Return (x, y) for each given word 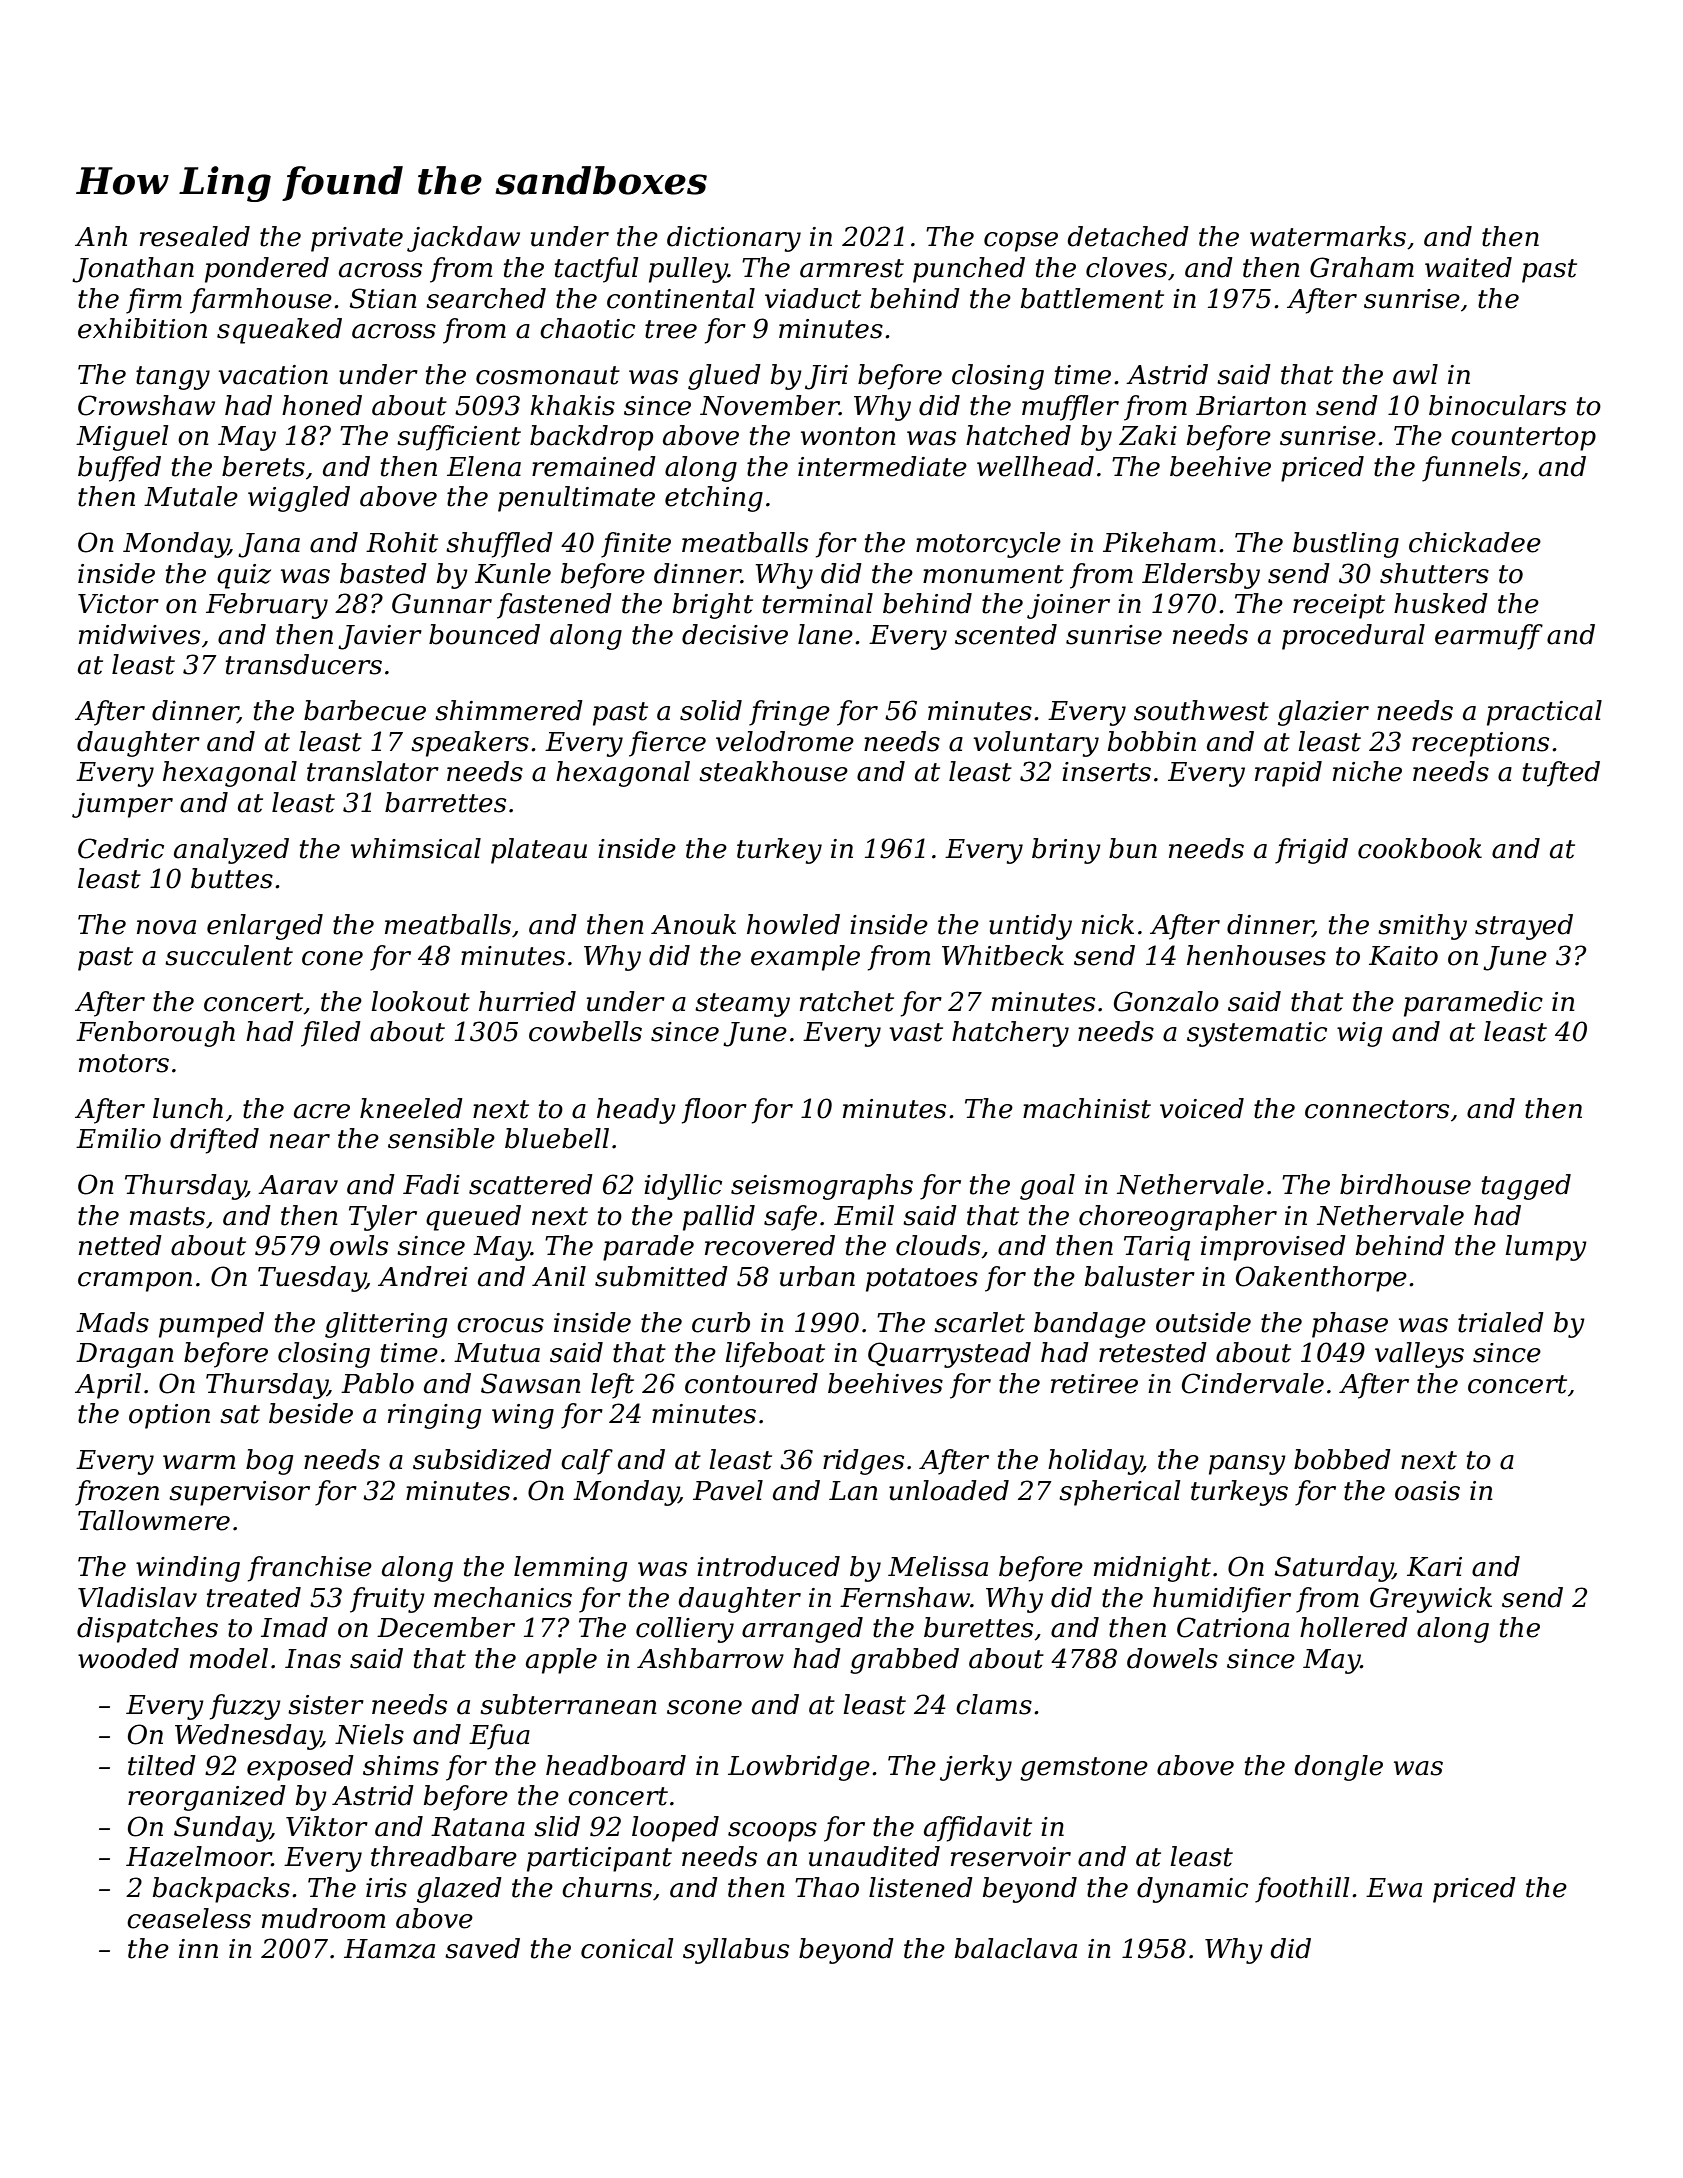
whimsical (416, 848)
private (357, 239)
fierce (667, 744)
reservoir (1011, 1857)
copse (1021, 242)
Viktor (327, 1826)
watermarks (1328, 236)
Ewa (1394, 1888)
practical (1544, 713)
